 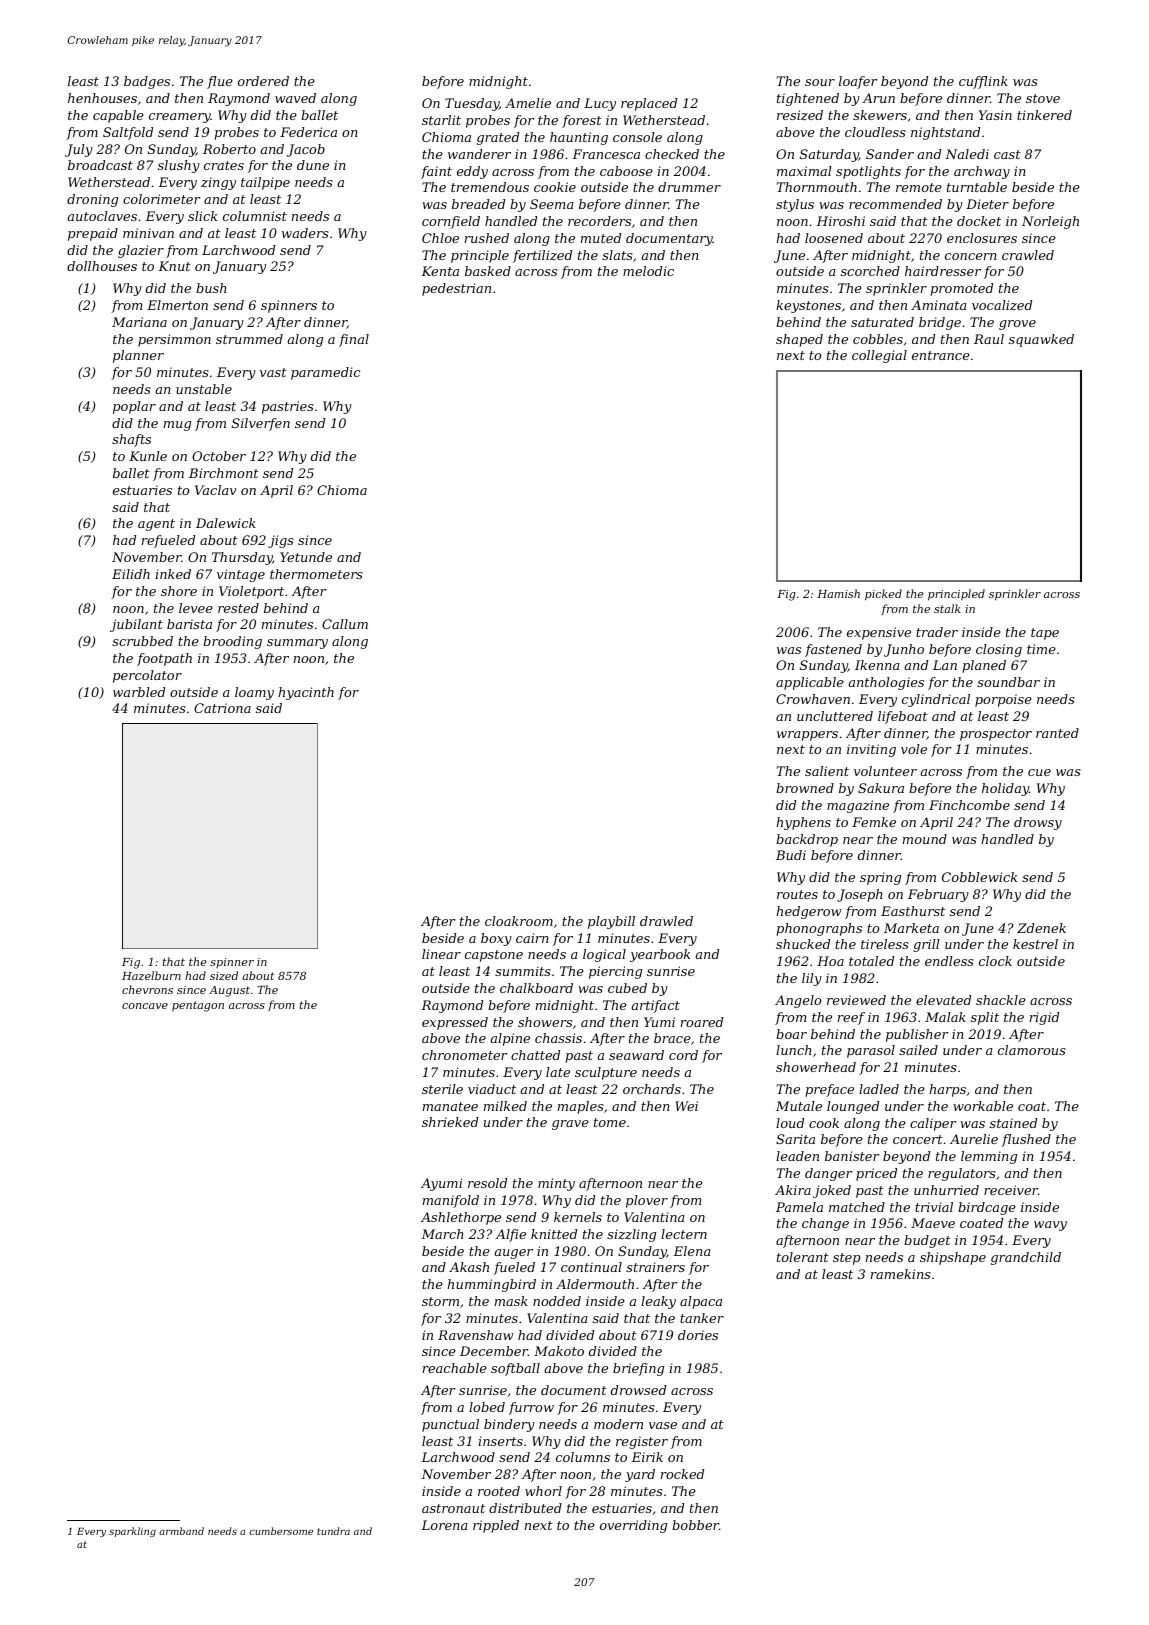 I want to click on colorimeter, so click(x=161, y=199).
